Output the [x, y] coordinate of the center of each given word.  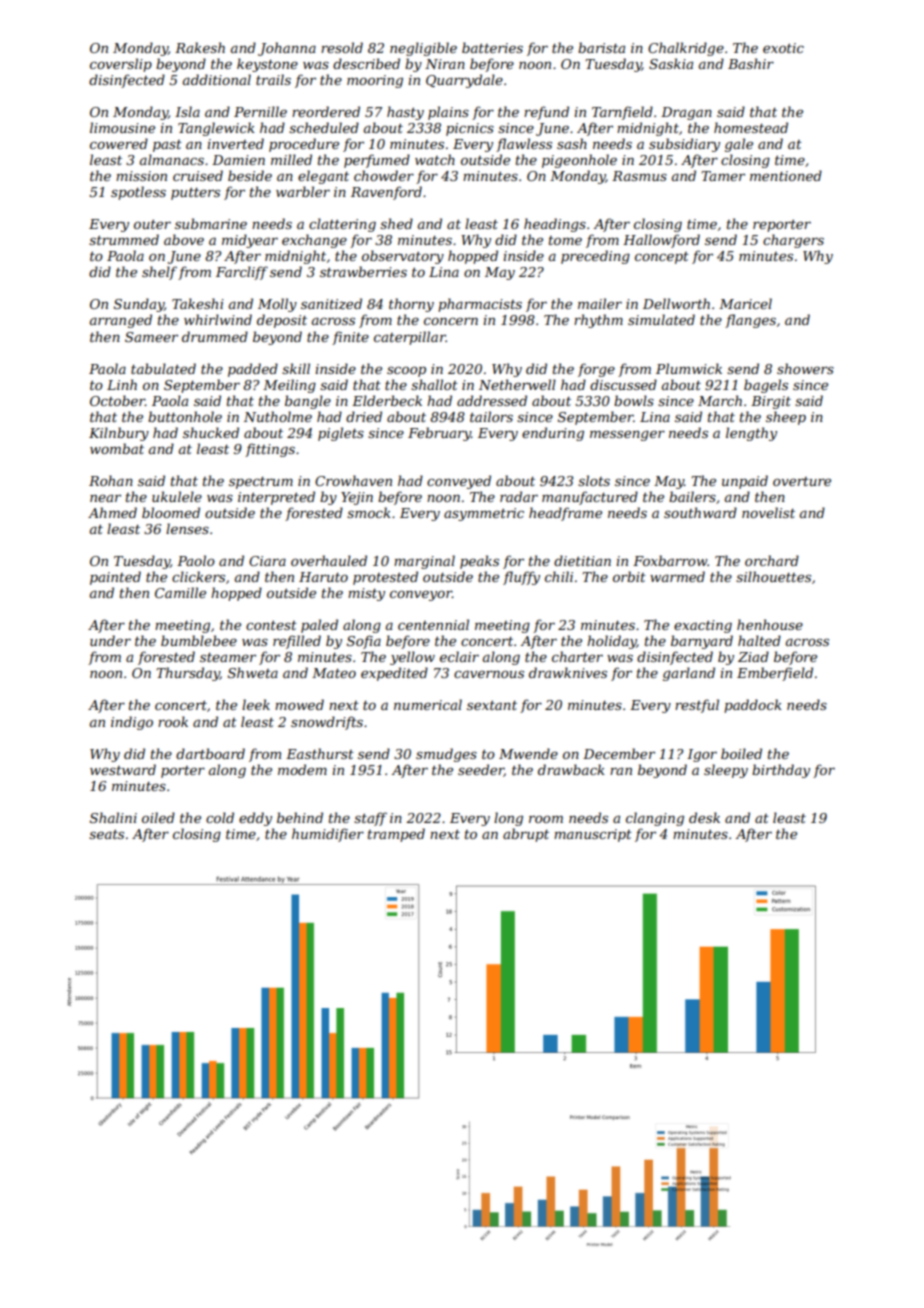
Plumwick [689, 368]
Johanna [287, 49]
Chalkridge [686, 49]
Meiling [289, 386]
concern [451, 321]
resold [342, 47]
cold [220, 817]
